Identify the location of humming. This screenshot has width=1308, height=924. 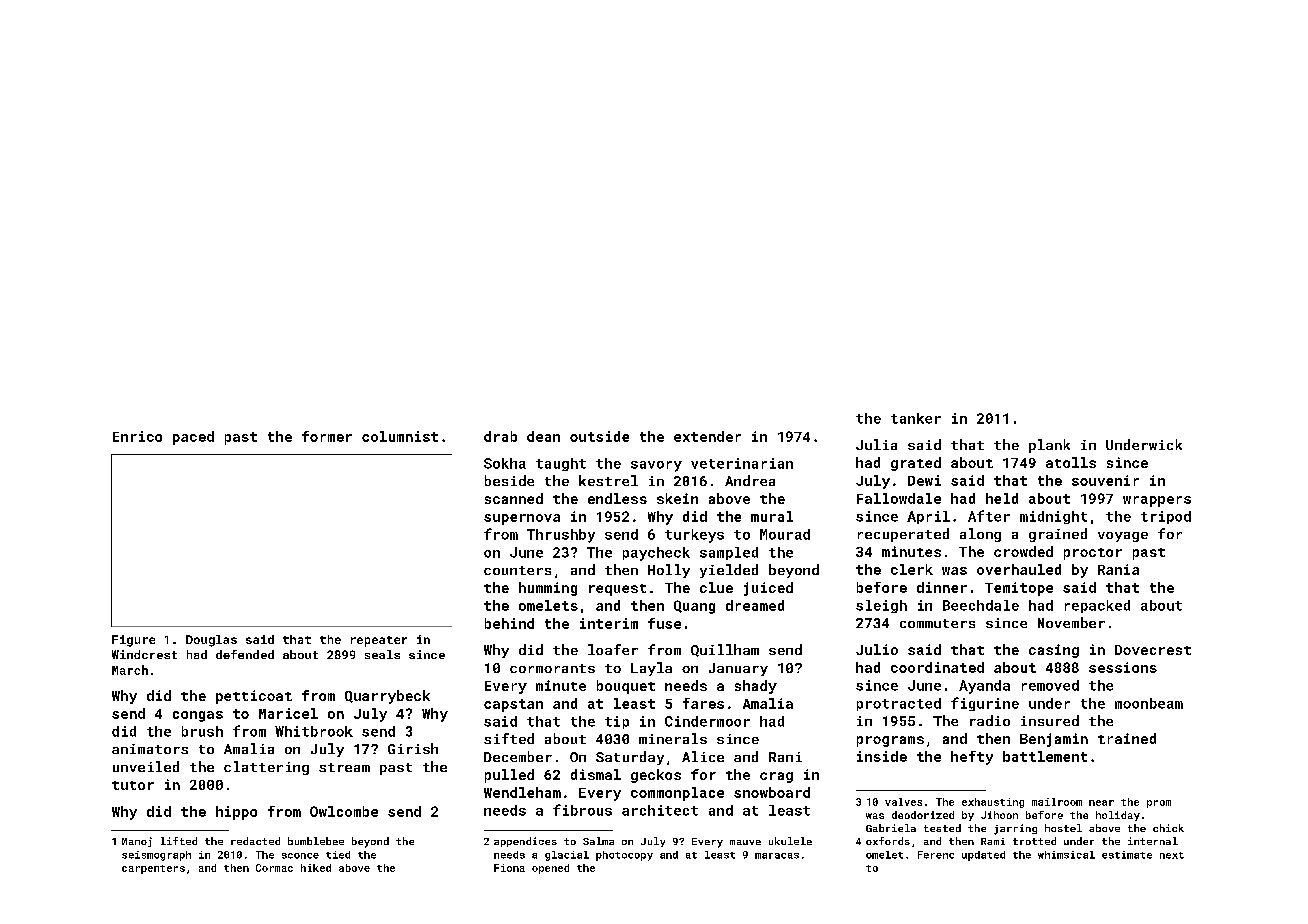
(548, 589).
